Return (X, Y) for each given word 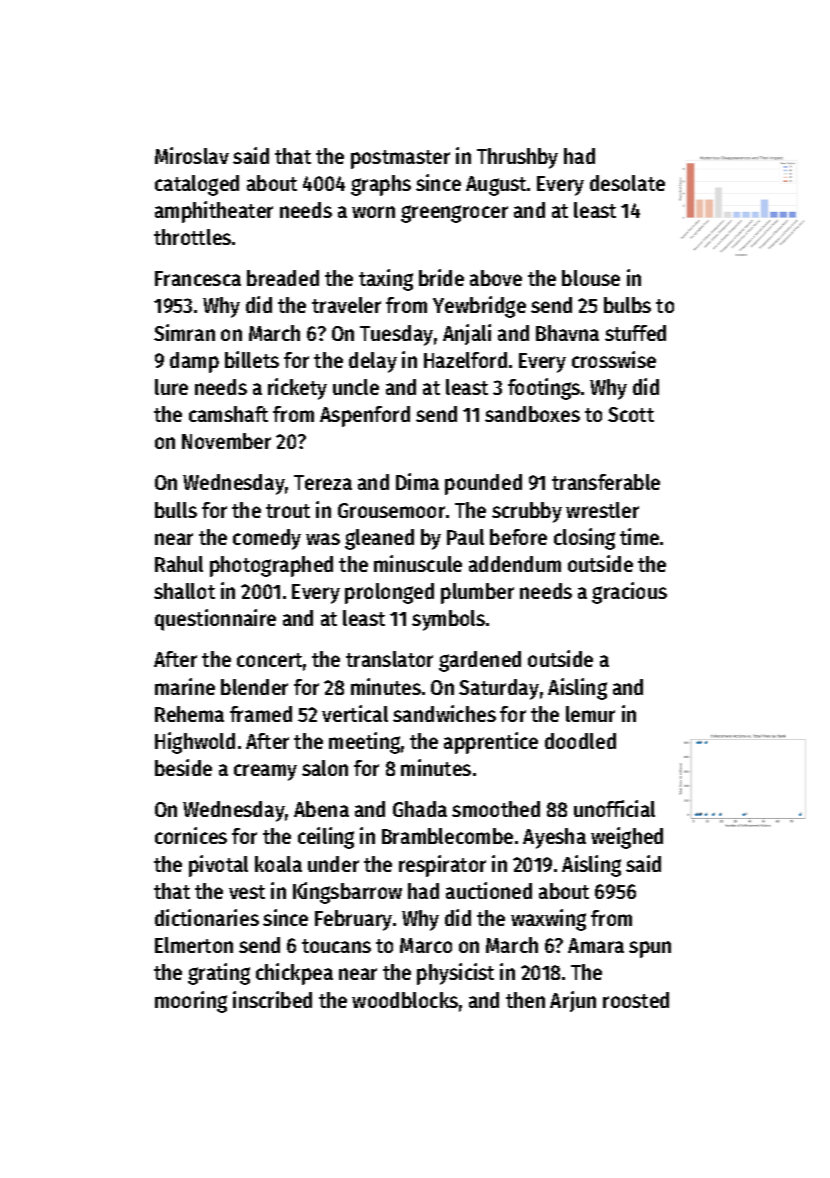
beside (183, 767)
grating (219, 974)
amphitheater (214, 212)
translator (389, 659)
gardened (480, 661)
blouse (591, 278)
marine (185, 686)
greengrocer (454, 214)
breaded (283, 278)
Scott (631, 414)
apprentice (491, 743)
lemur (590, 714)
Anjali (467, 334)
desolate (627, 183)
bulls (176, 510)
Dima (417, 481)
